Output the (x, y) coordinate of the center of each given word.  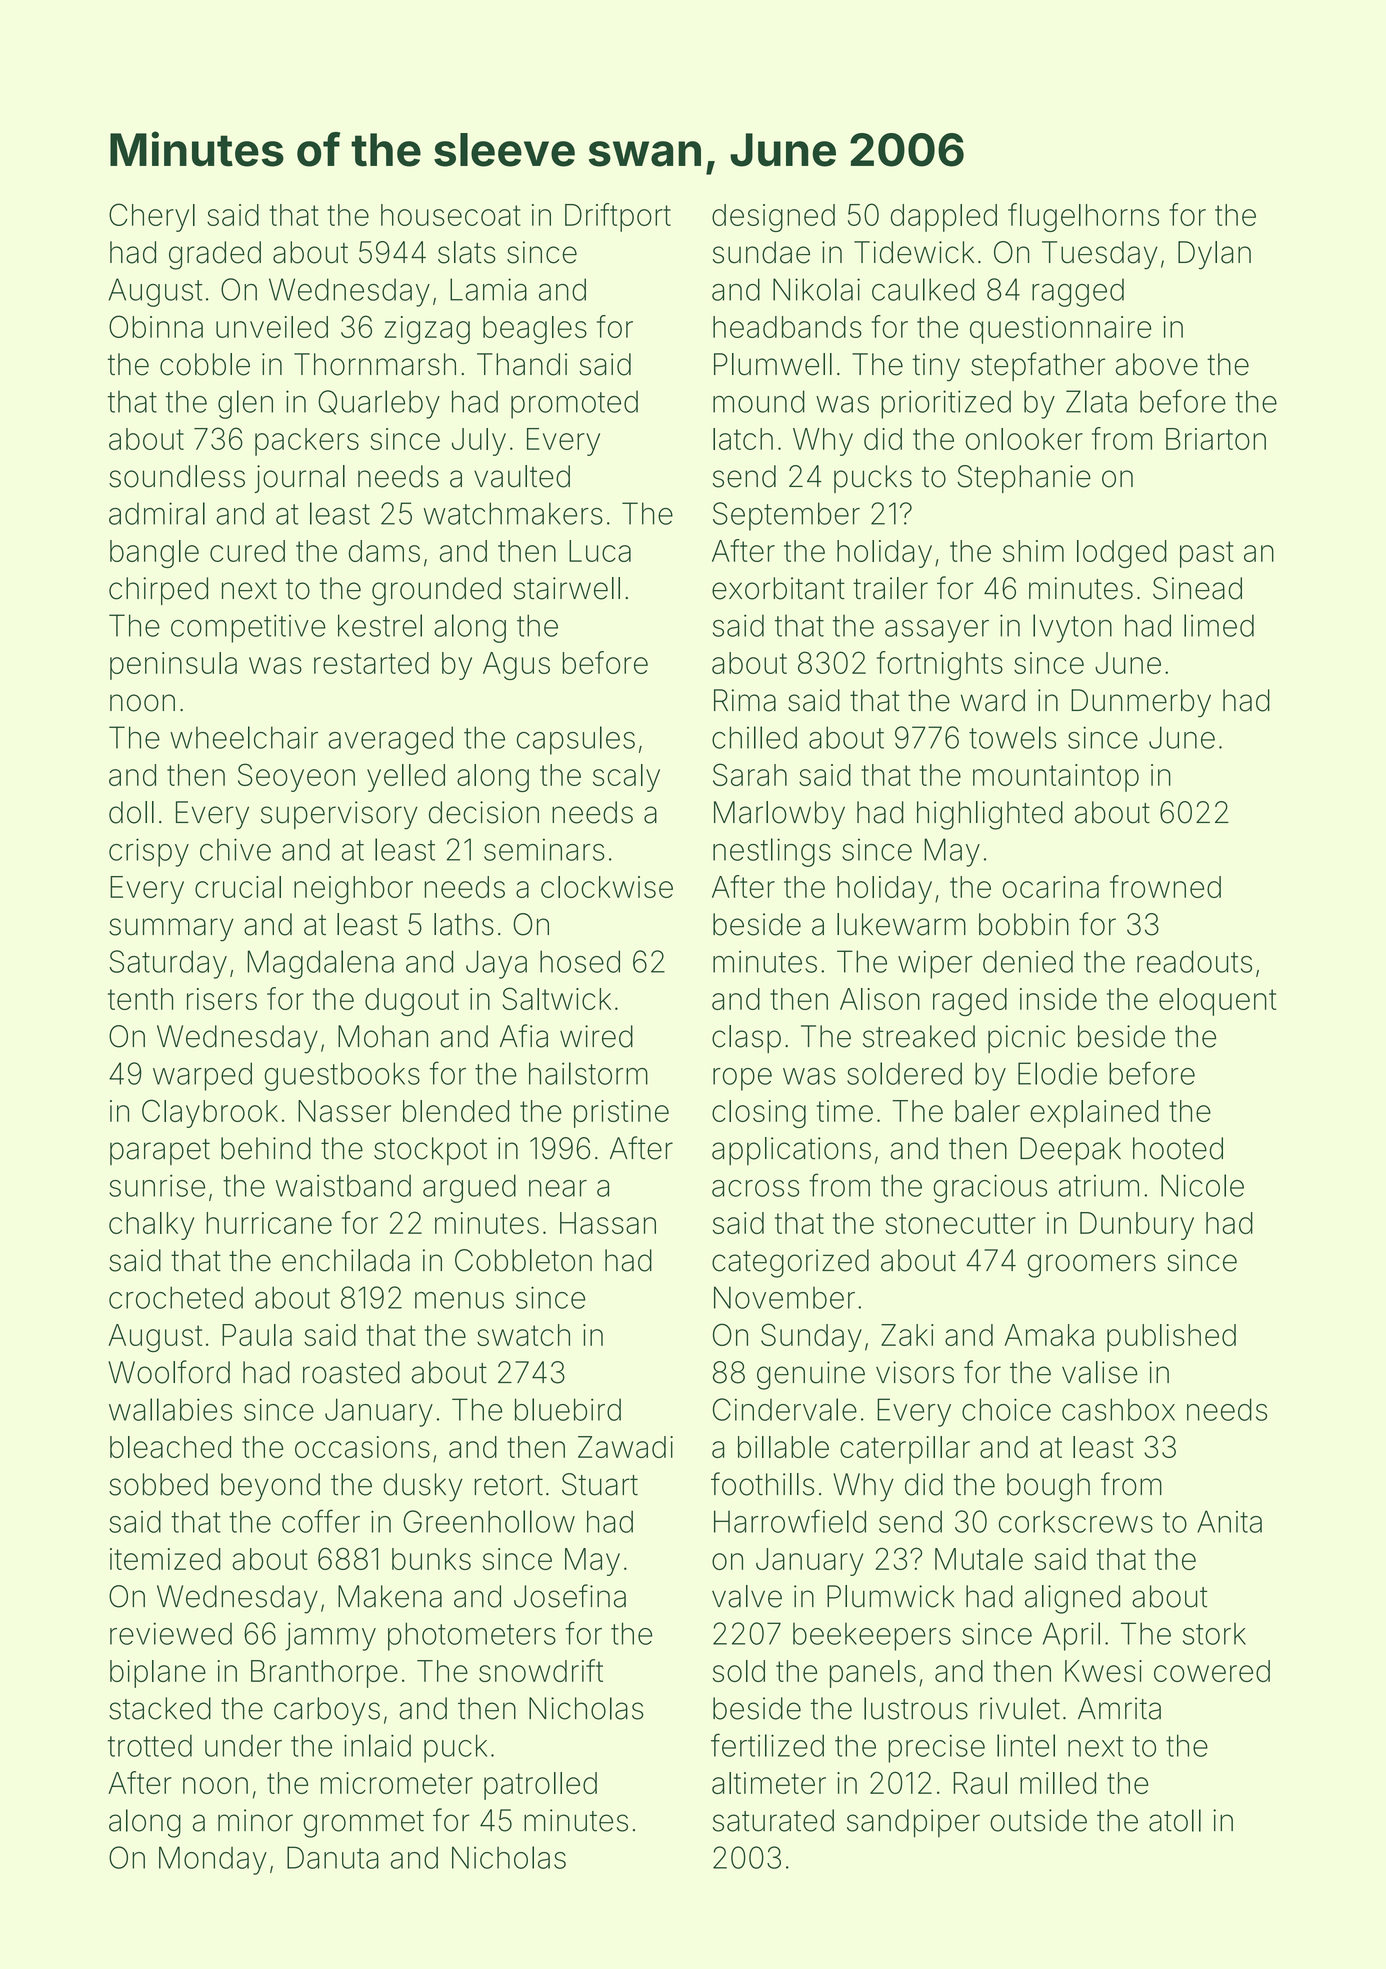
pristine (621, 1114)
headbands (787, 327)
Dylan (1214, 255)
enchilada (346, 1260)
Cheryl (152, 217)
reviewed (171, 1634)
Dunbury (1137, 1226)
